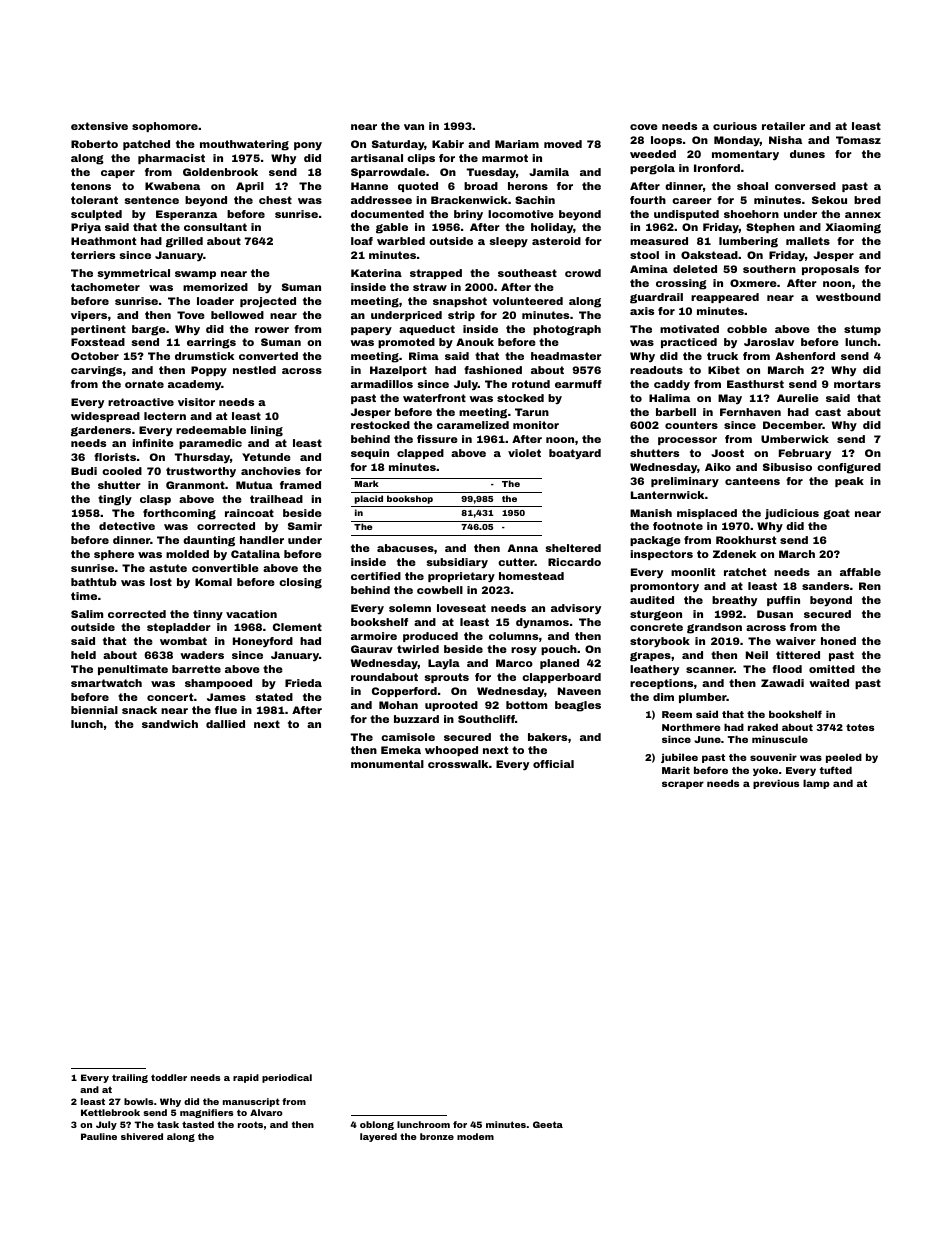  Describe the element at coordinates (829, 683) in the page. I see `waited` at that location.
